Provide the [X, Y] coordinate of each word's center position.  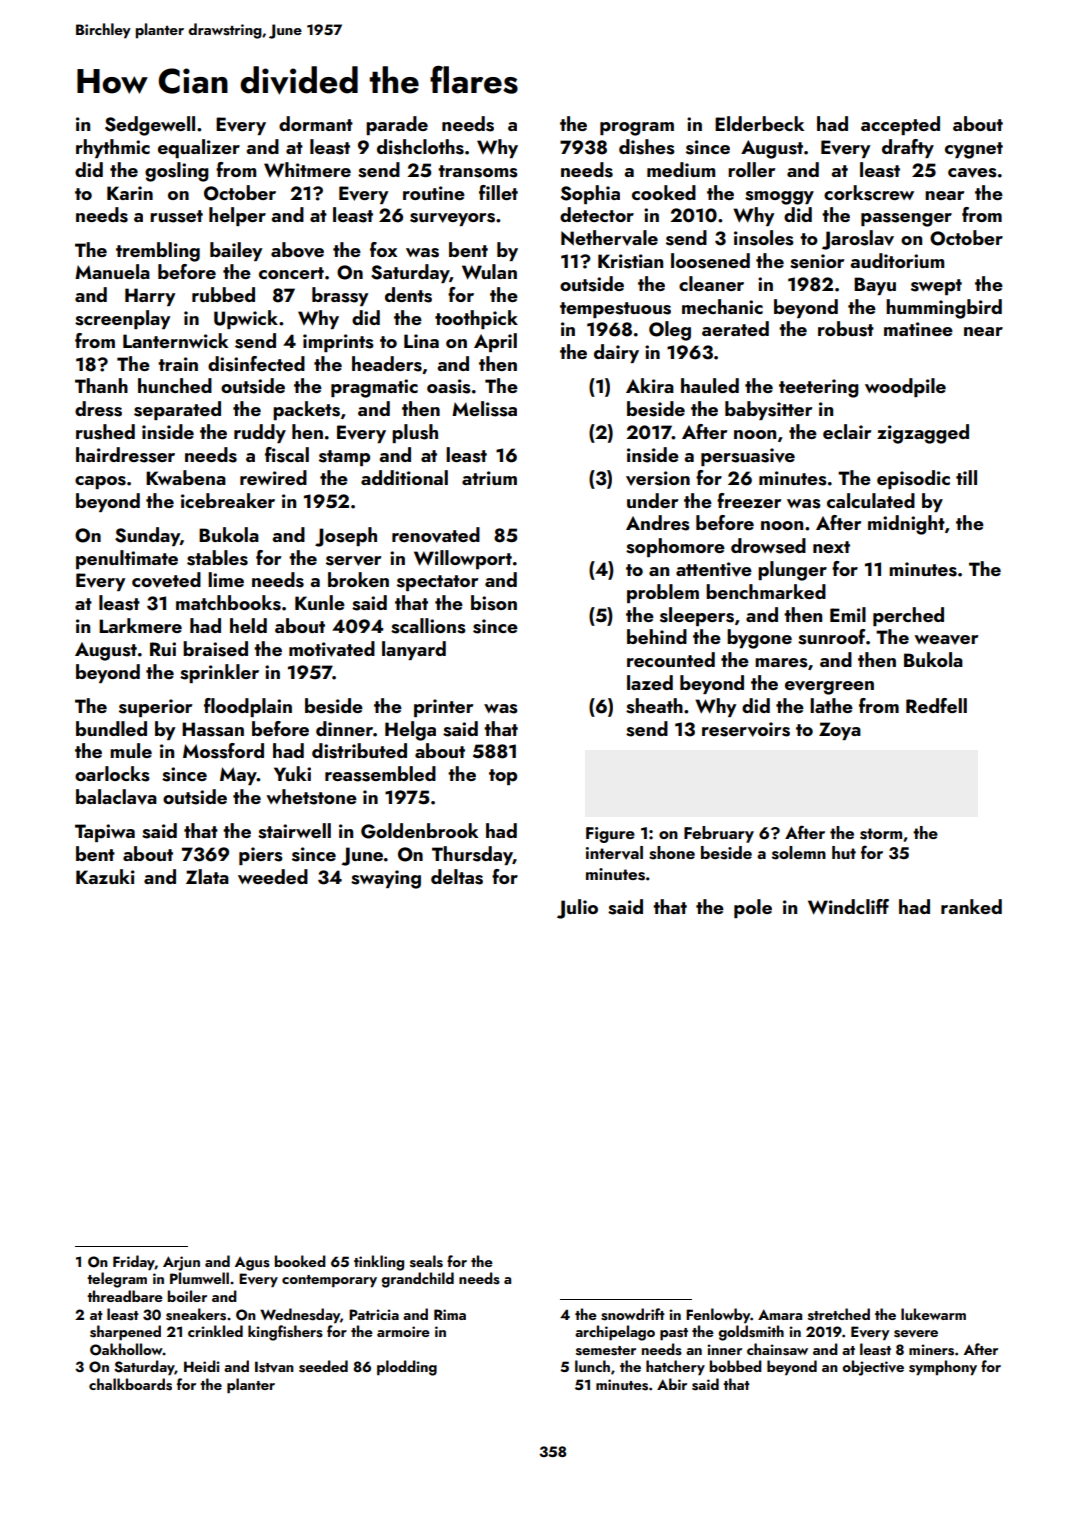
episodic [913, 479]
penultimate [127, 559]
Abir [672, 1384]
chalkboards [130, 1384]
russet [176, 216]
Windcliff [848, 907]
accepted [900, 125]
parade [397, 125]
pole [753, 908]
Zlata [207, 876]
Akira [650, 385]
